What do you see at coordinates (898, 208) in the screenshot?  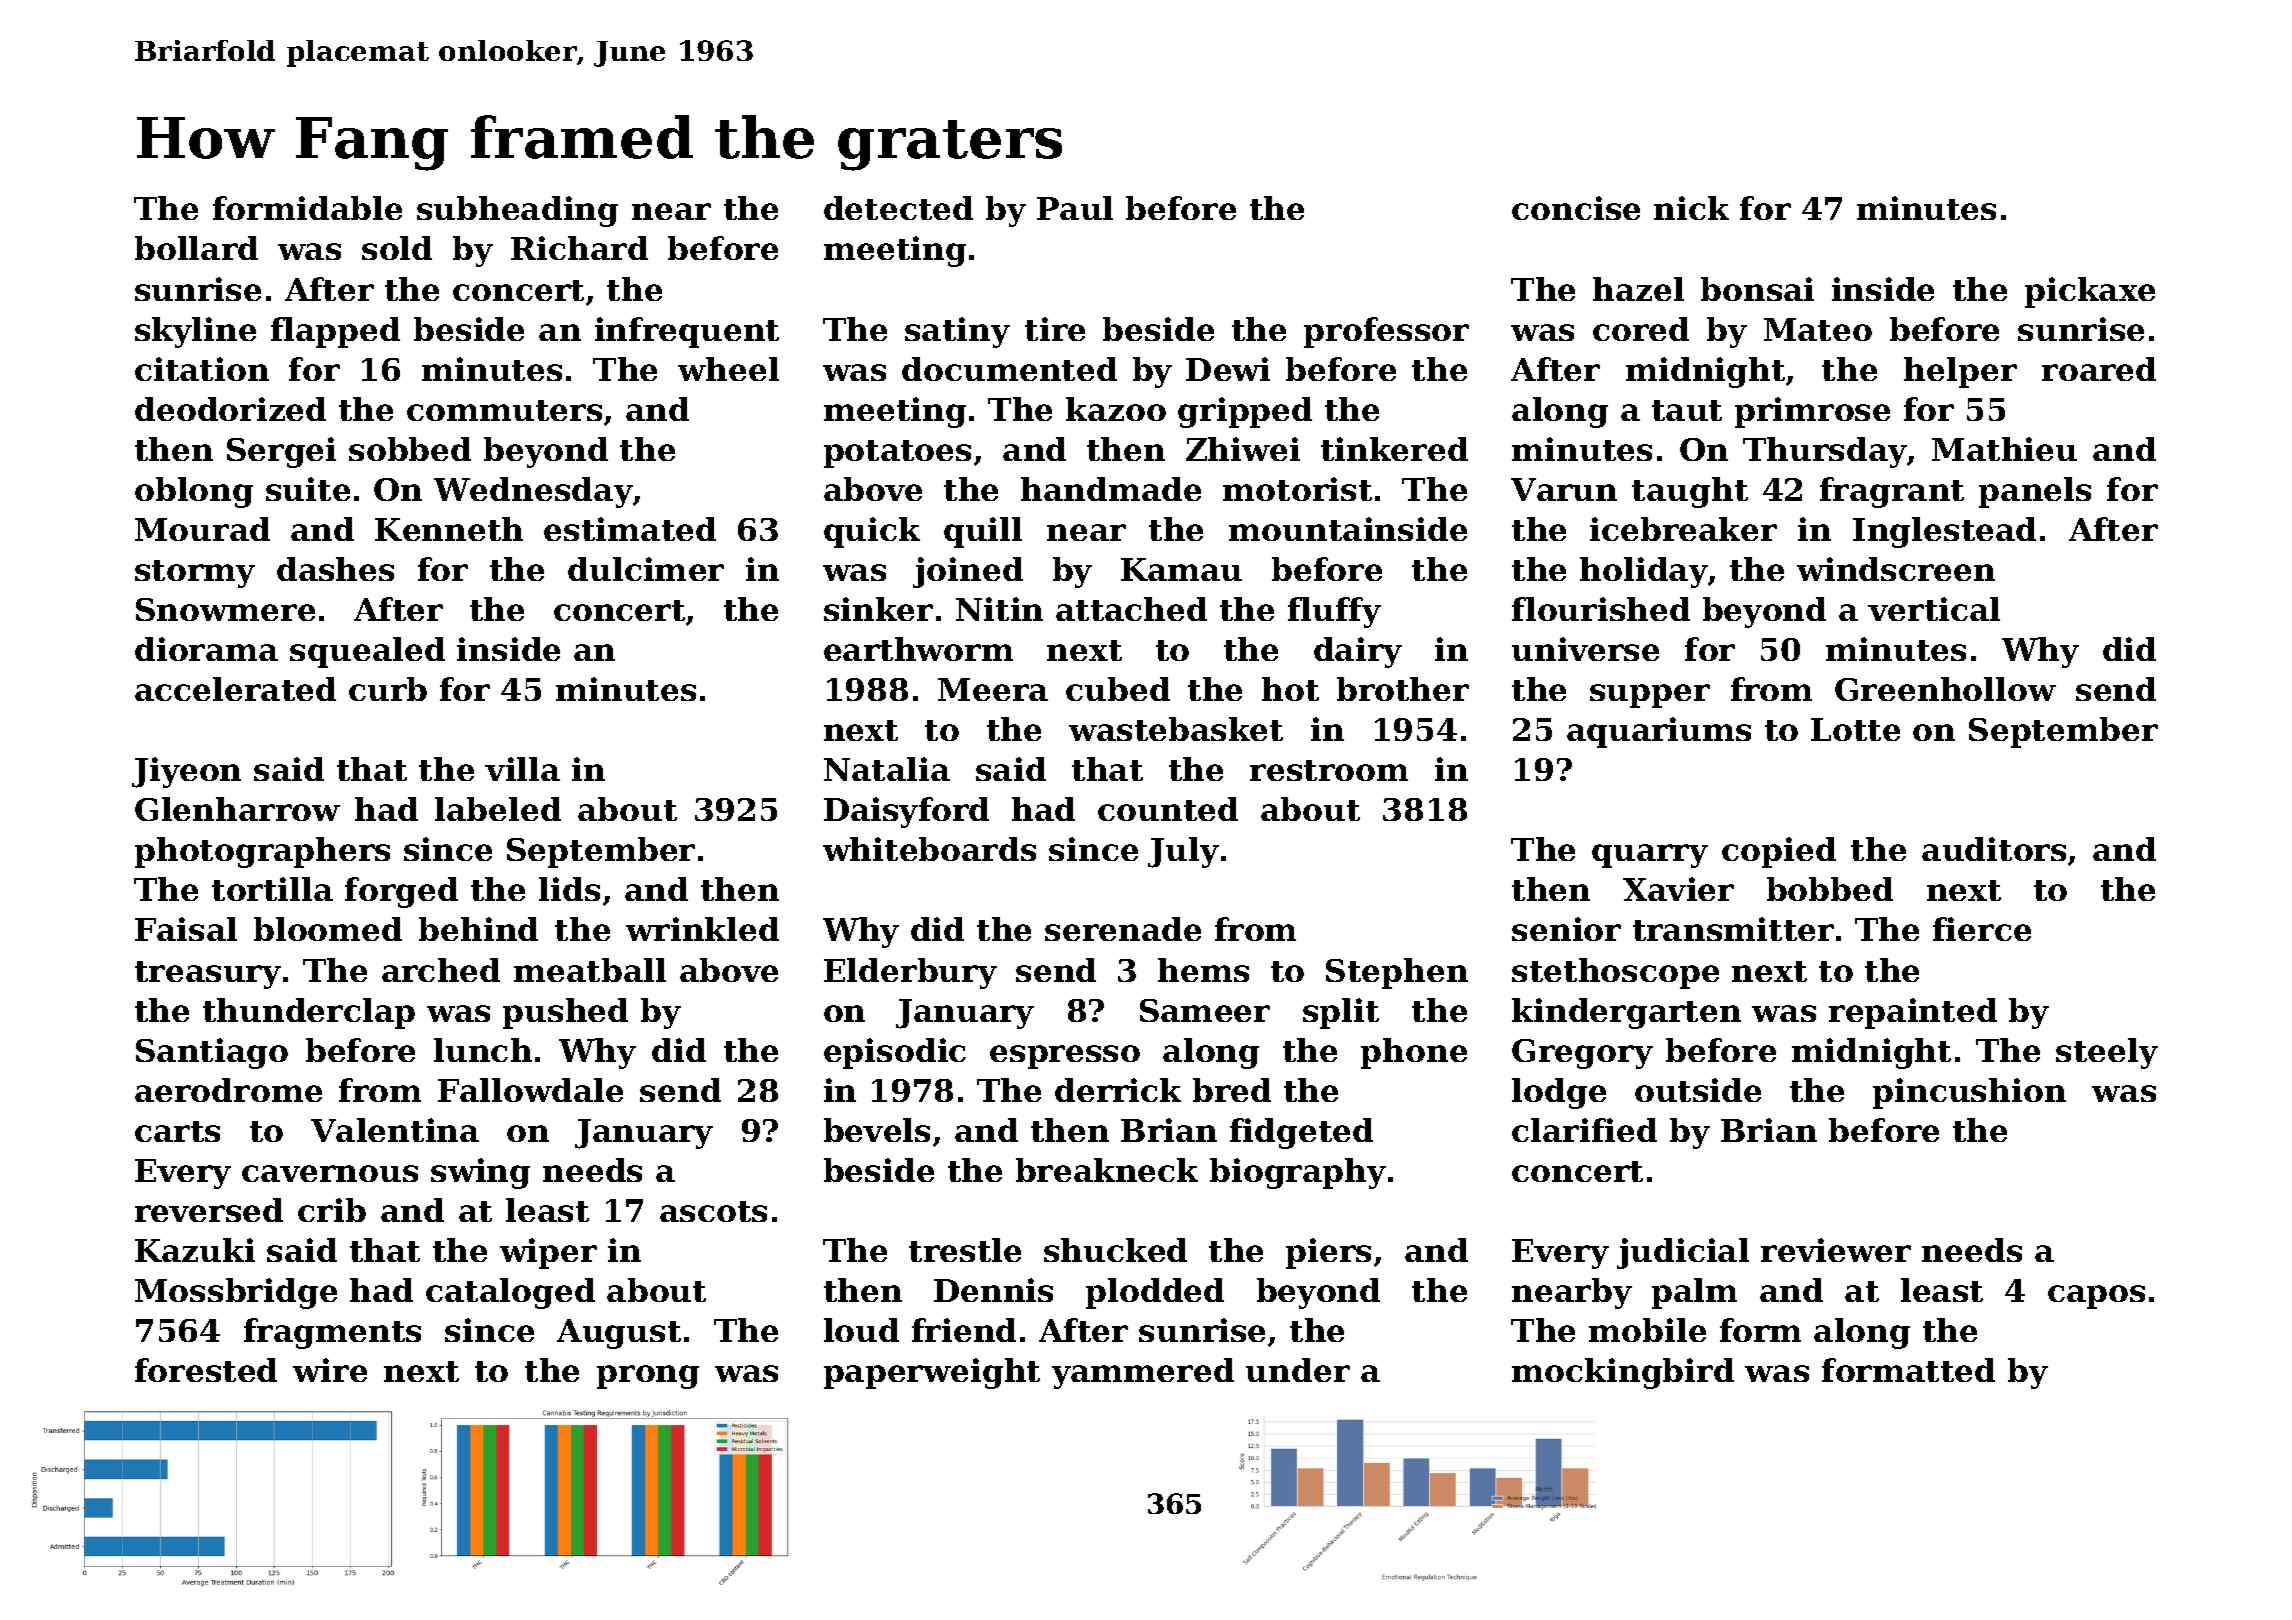 I see `detected` at bounding box center [898, 208].
